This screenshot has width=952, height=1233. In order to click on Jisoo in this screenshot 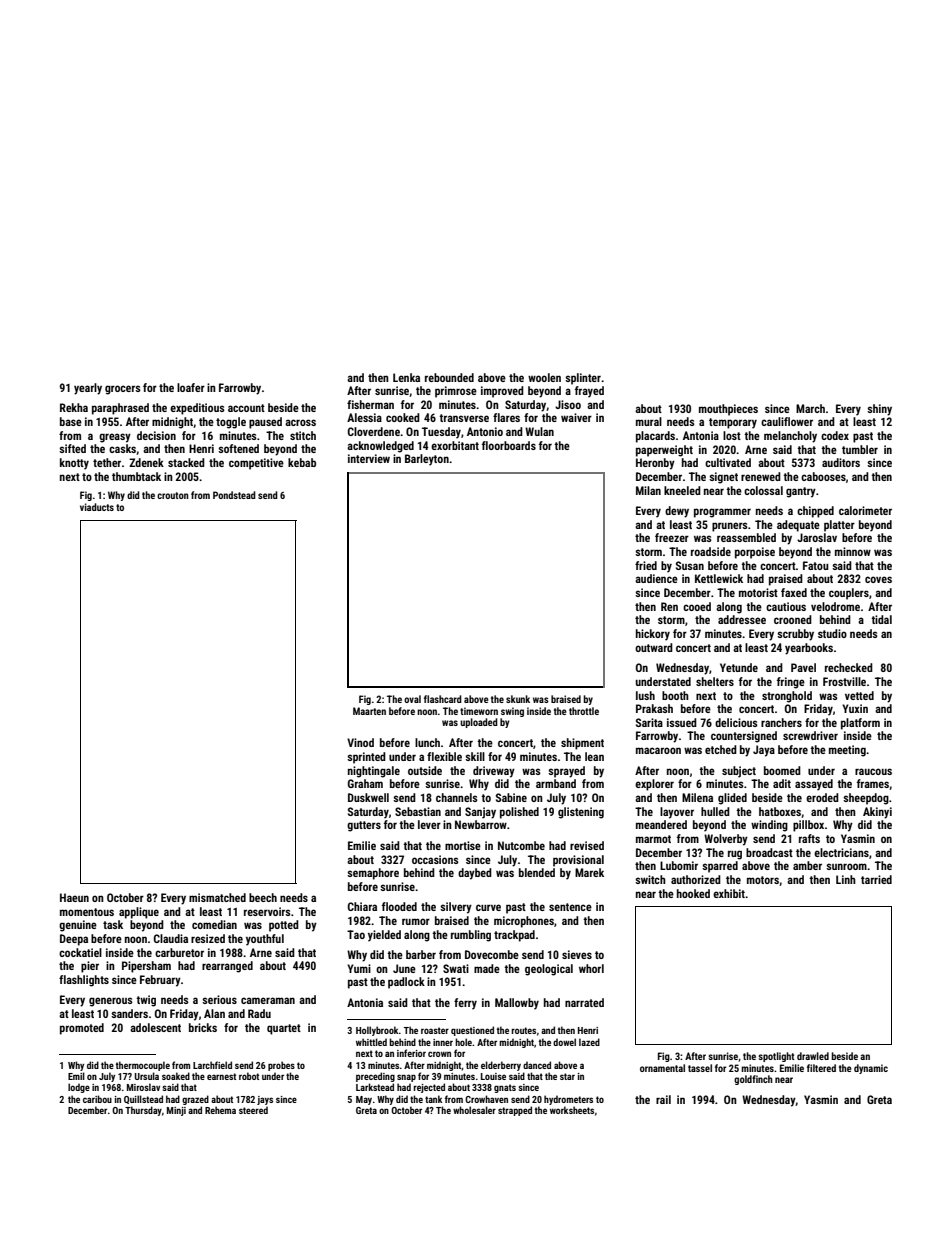, I will do `click(568, 404)`.
